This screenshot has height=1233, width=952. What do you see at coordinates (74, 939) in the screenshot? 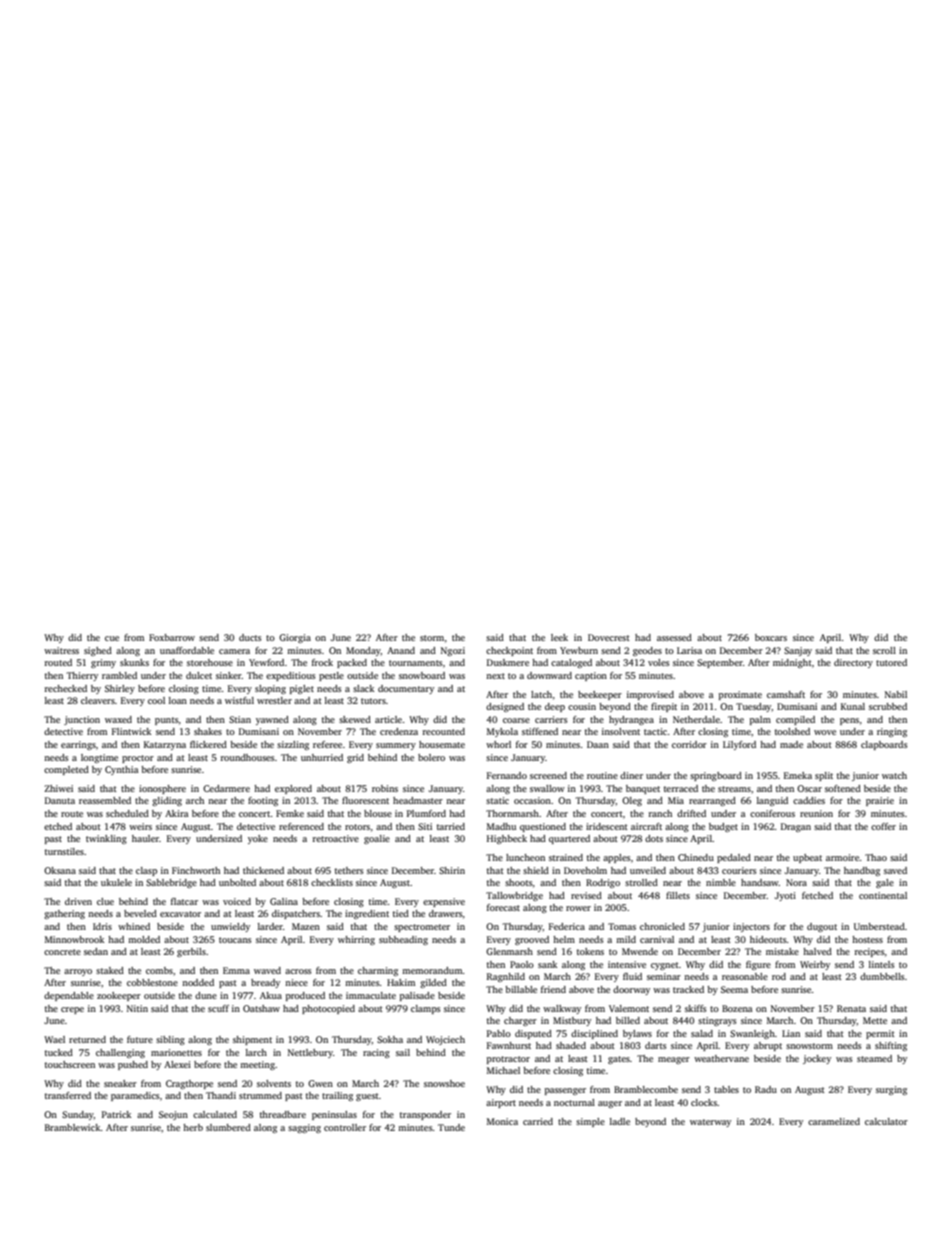
I see `Minnowbrook` at bounding box center [74, 939].
